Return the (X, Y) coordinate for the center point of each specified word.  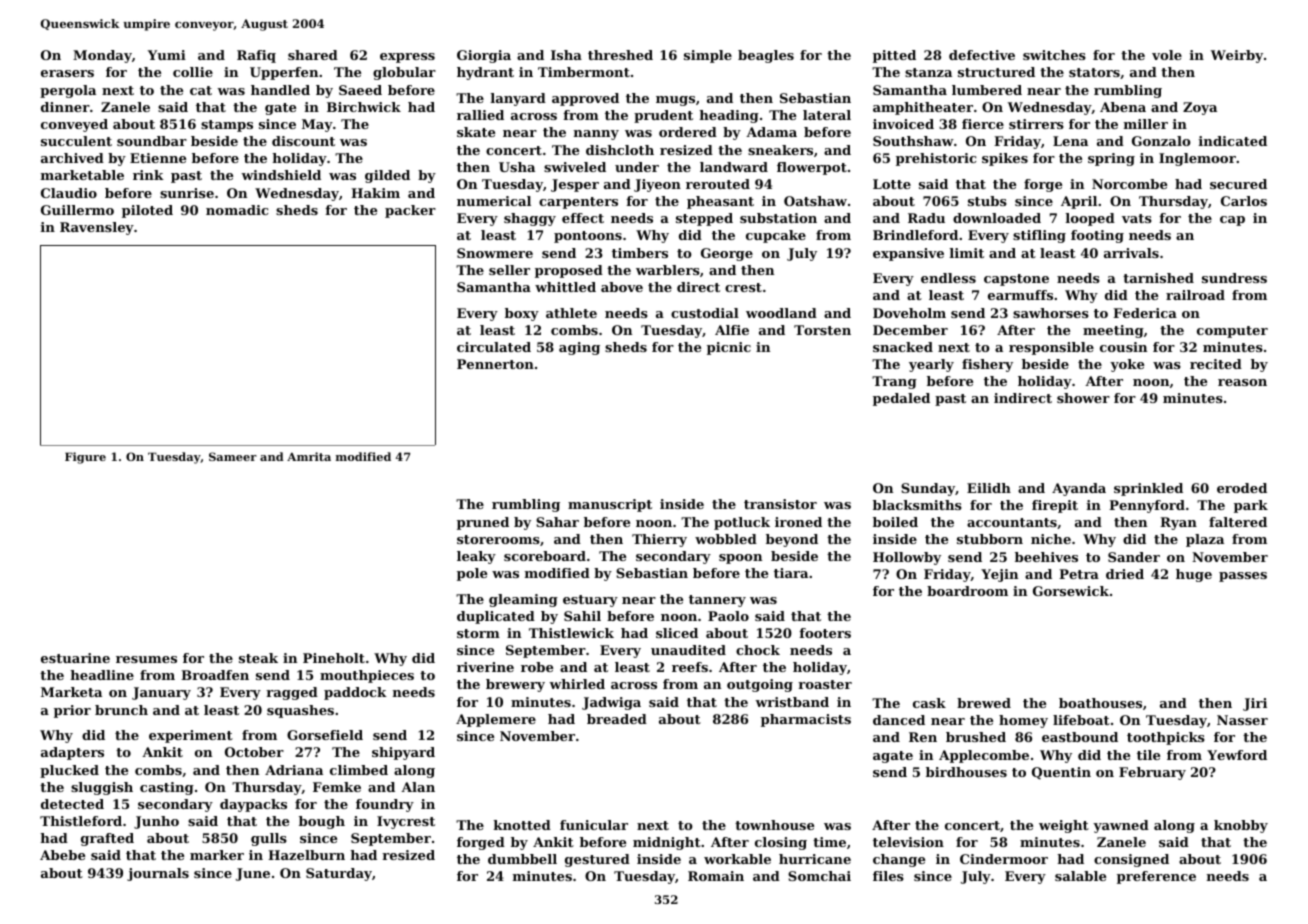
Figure (85, 458)
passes (1243, 577)
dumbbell (522, 859)
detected (72, 804)
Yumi (167, 55)
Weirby (1237, 56)
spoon (740, 559)
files (888, 876)
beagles (766, 56)
